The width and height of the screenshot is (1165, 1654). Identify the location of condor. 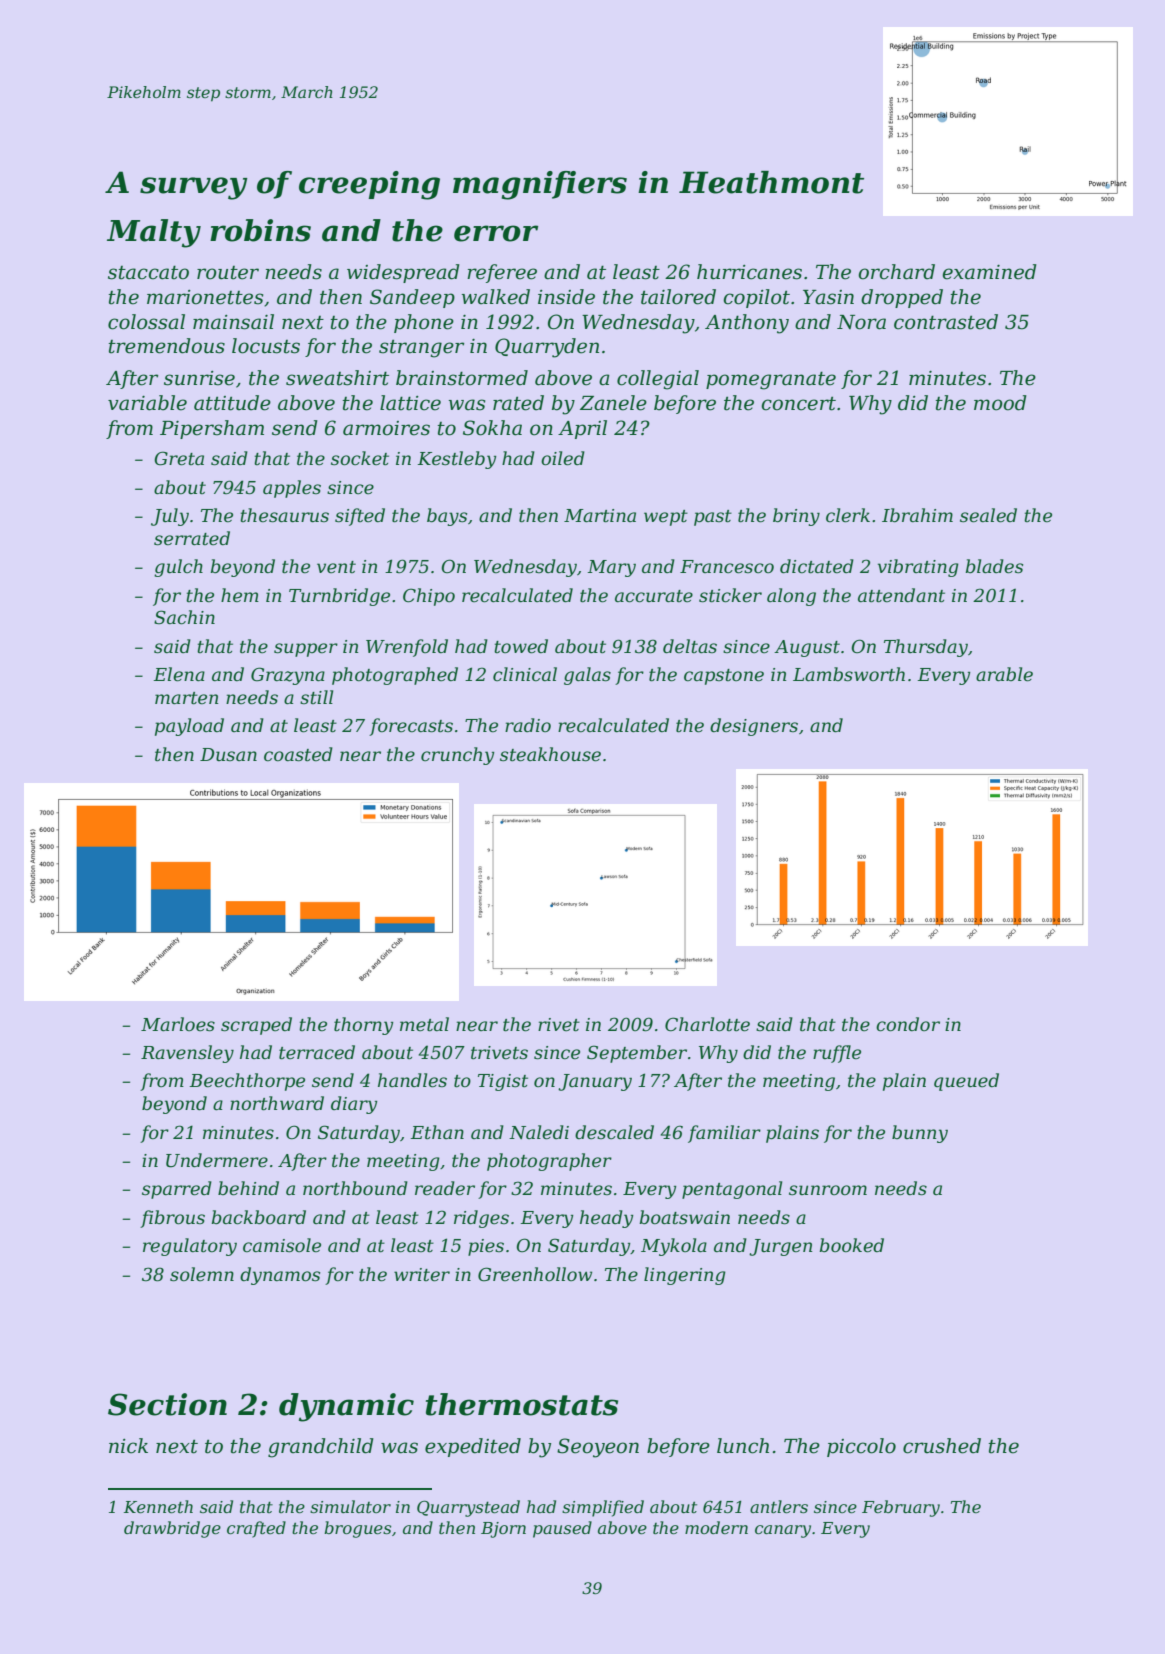
(908, 1024).
